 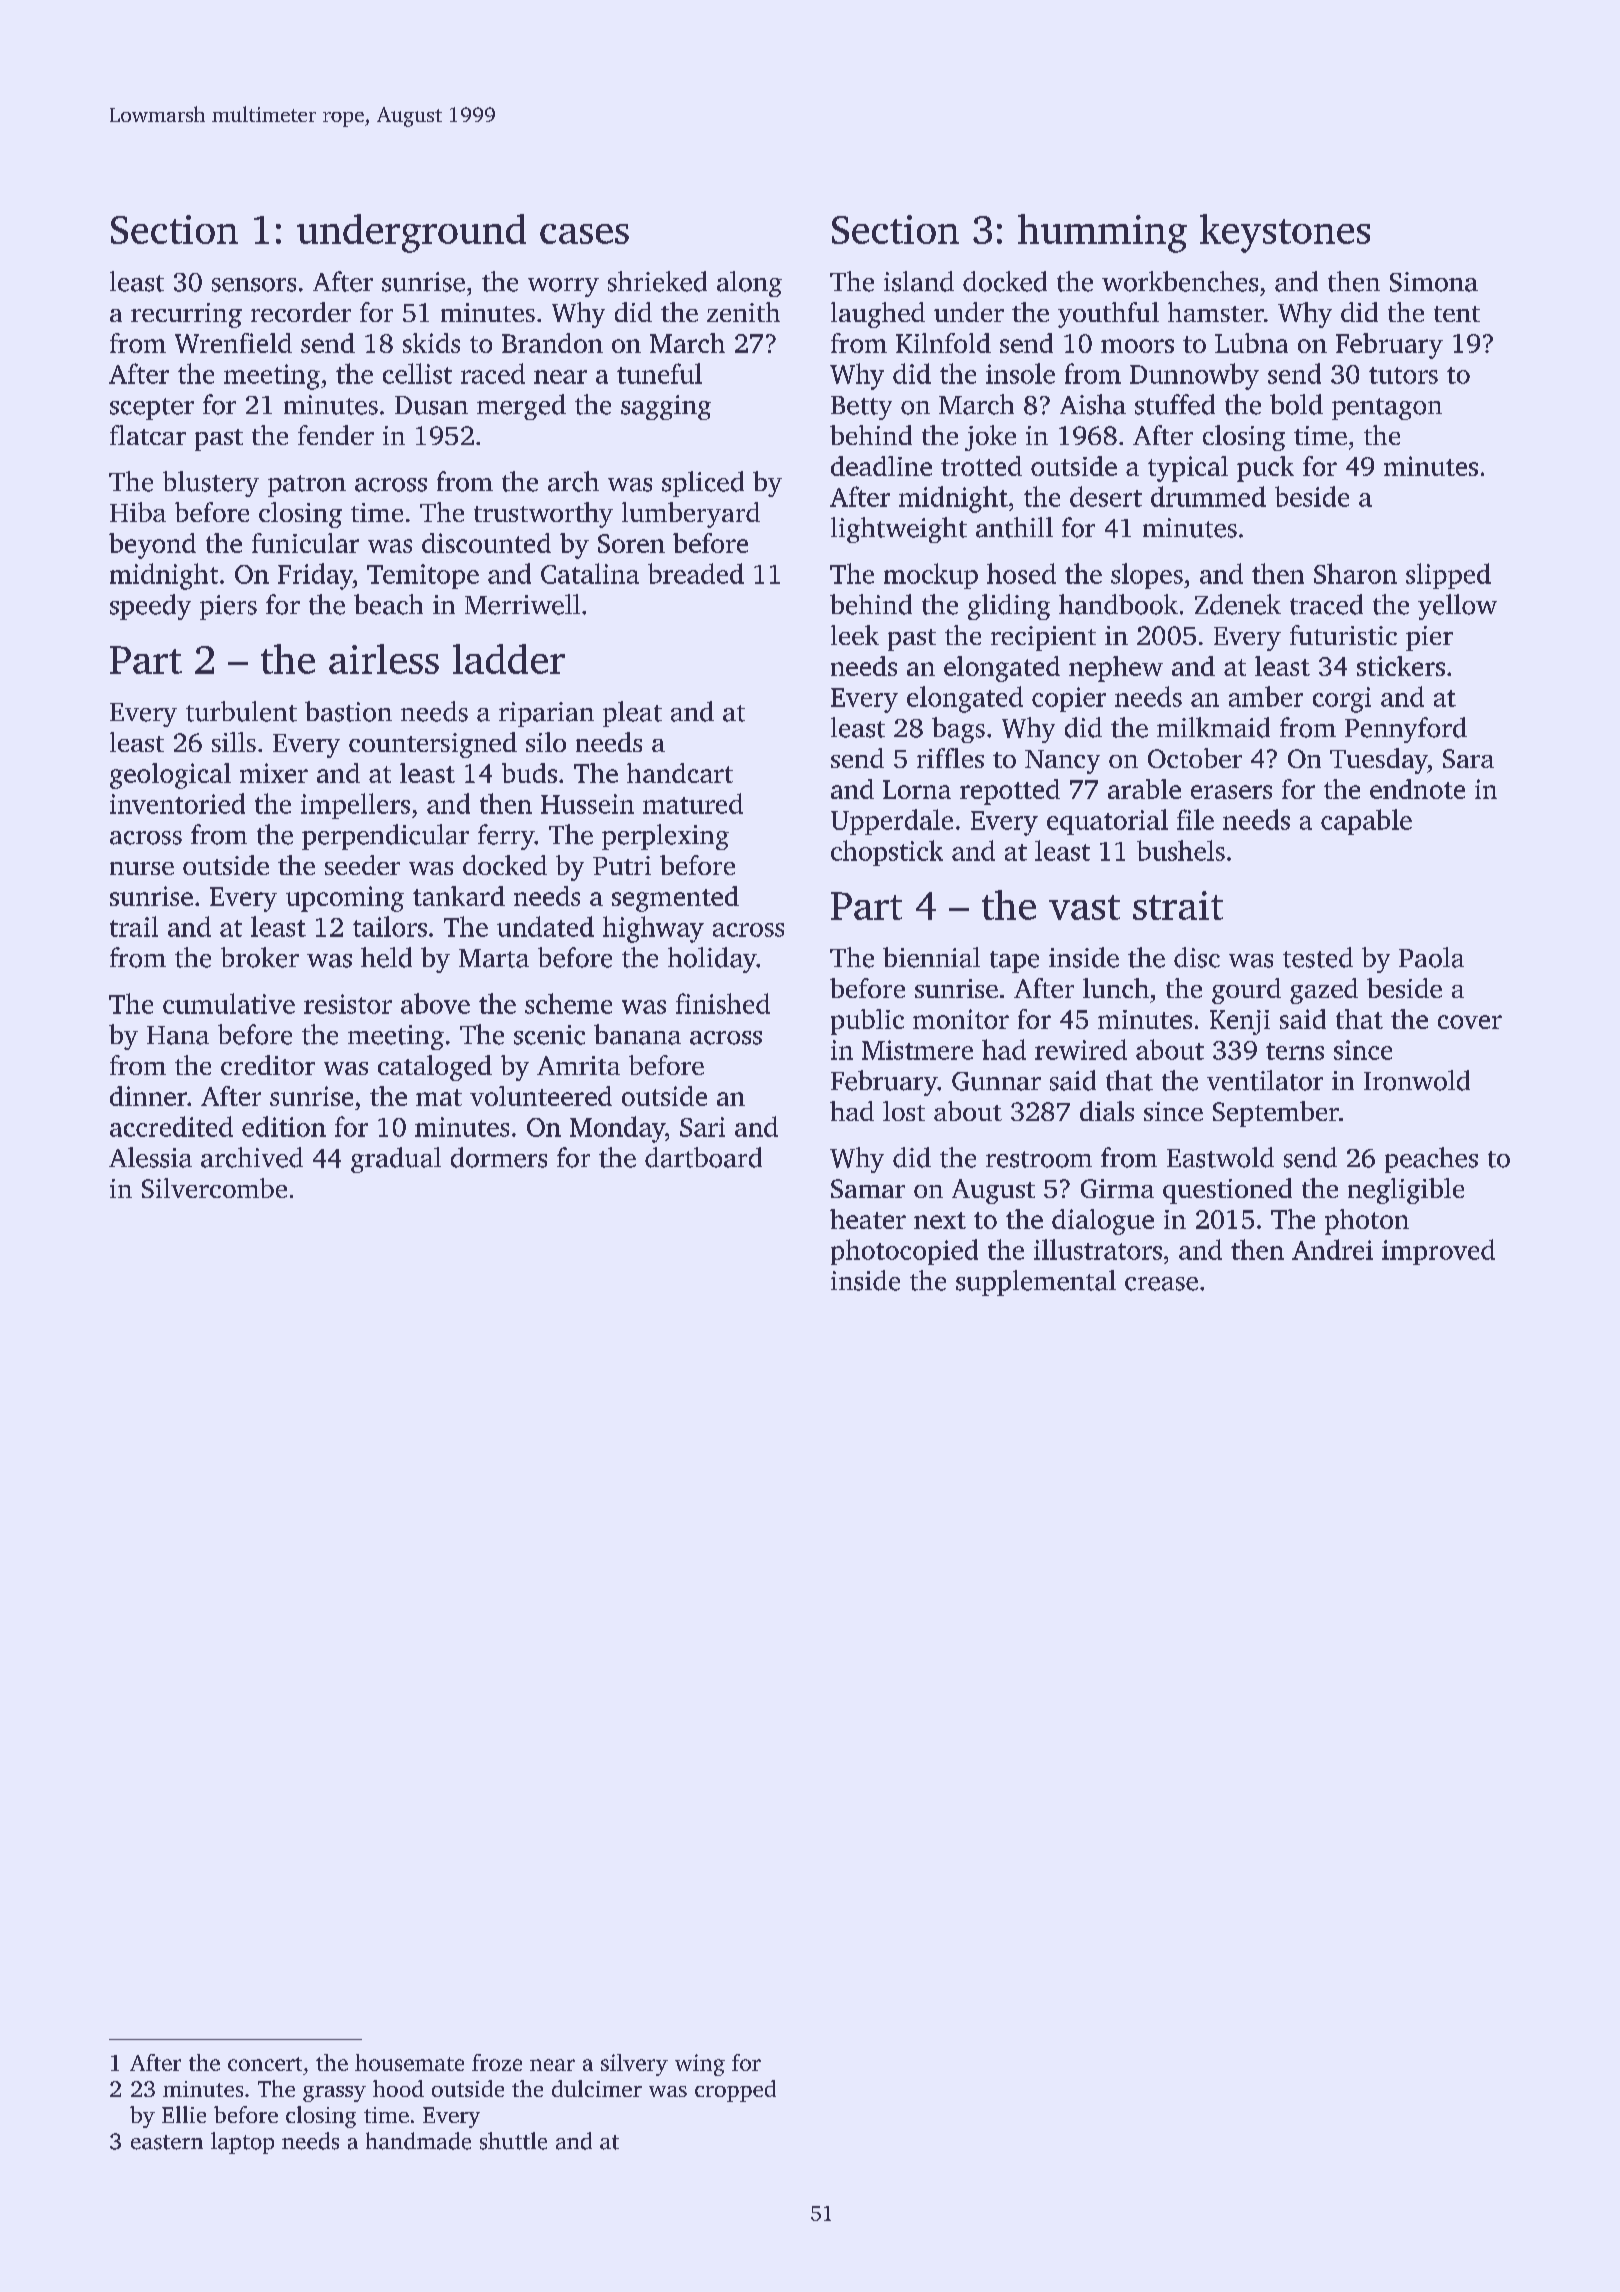 What do you see at coordinates (904, 1252) in the document?
I see `photocopied` at bounding box center [904, 1252].
